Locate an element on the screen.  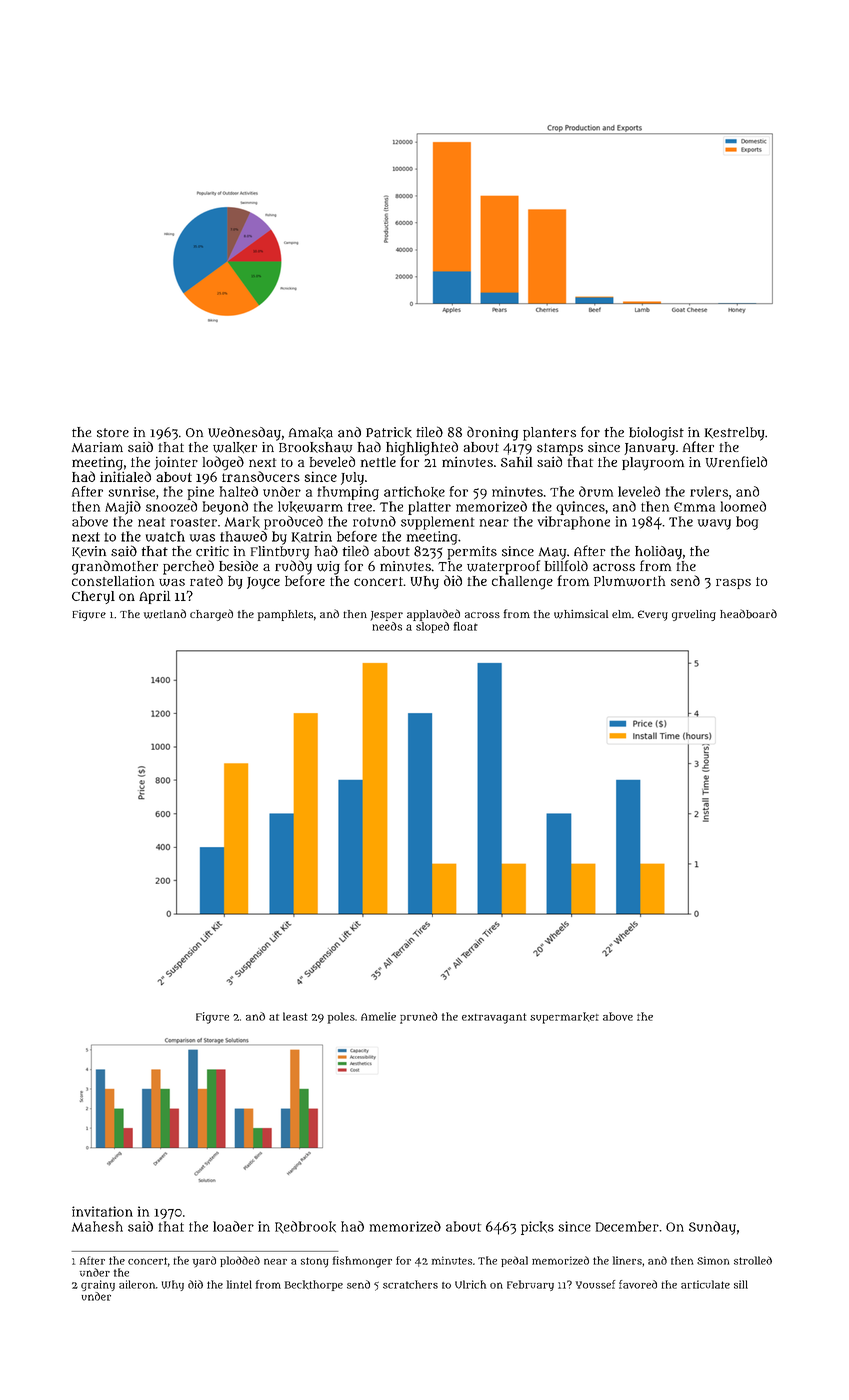
strolled is located at coordinates (753, 1260).
